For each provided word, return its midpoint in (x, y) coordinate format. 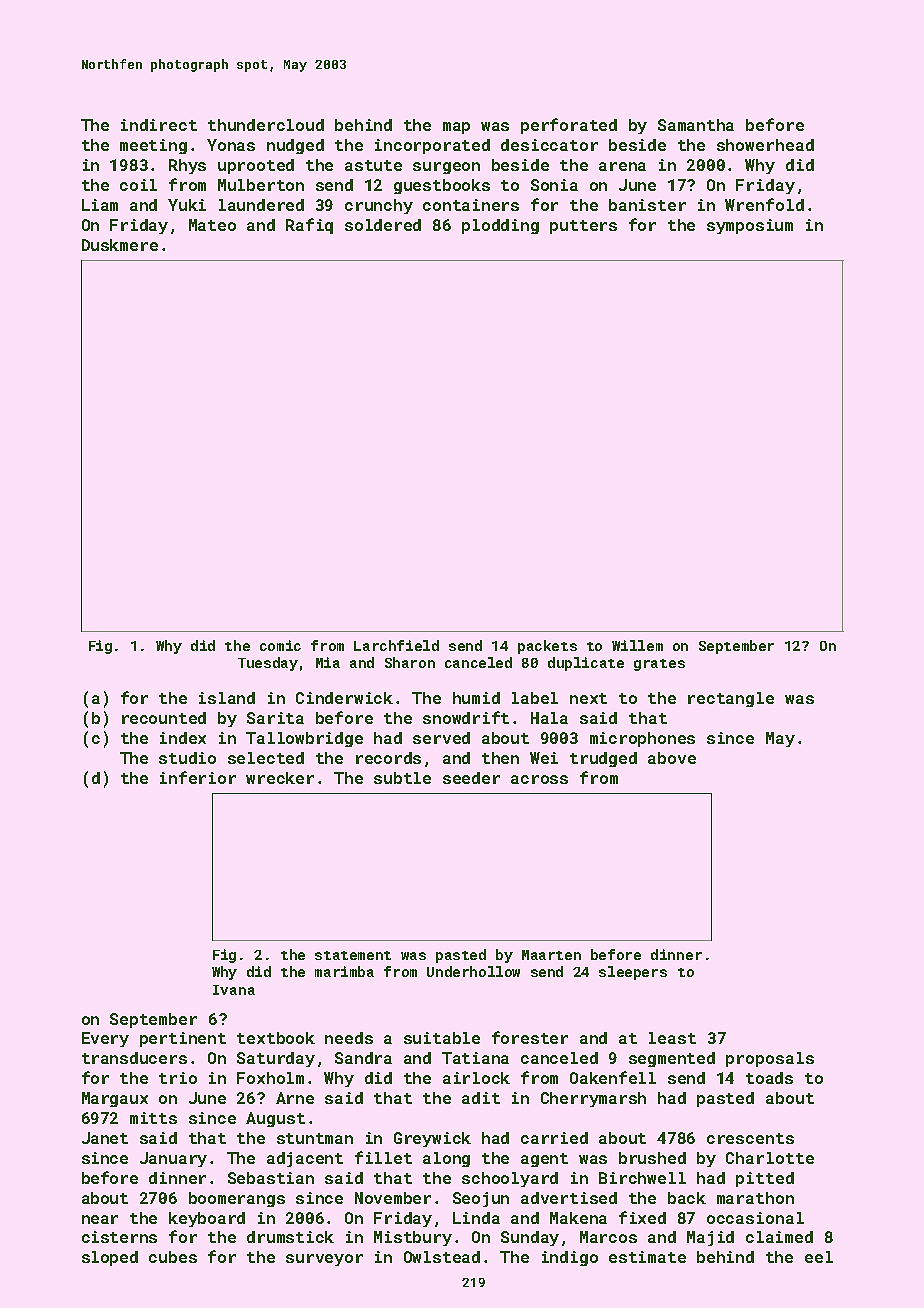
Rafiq (309, 226)
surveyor (324, 1260)
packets (547, 647)
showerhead (765, 145)
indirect (159, 125)
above (672, 758)
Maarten (551, 955)
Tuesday (268, 664)
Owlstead (442, 1257)
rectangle (731, 699)
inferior (198, 777)
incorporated (432, 146)
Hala (549, 718)
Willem (637, 645)
